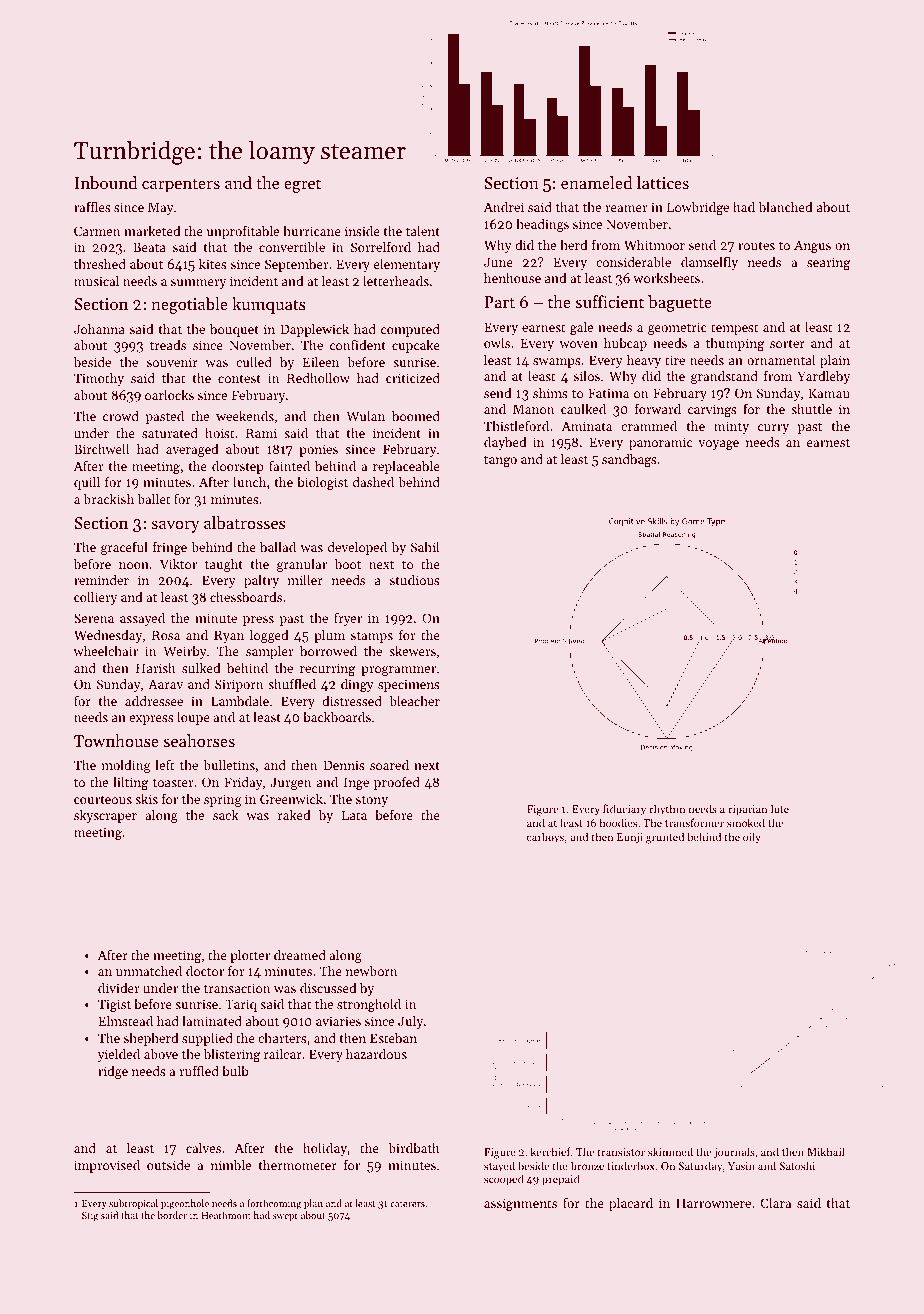 This screenshot has width=924, height=1314. I want to click on skimmed, so click(670, 1151).
